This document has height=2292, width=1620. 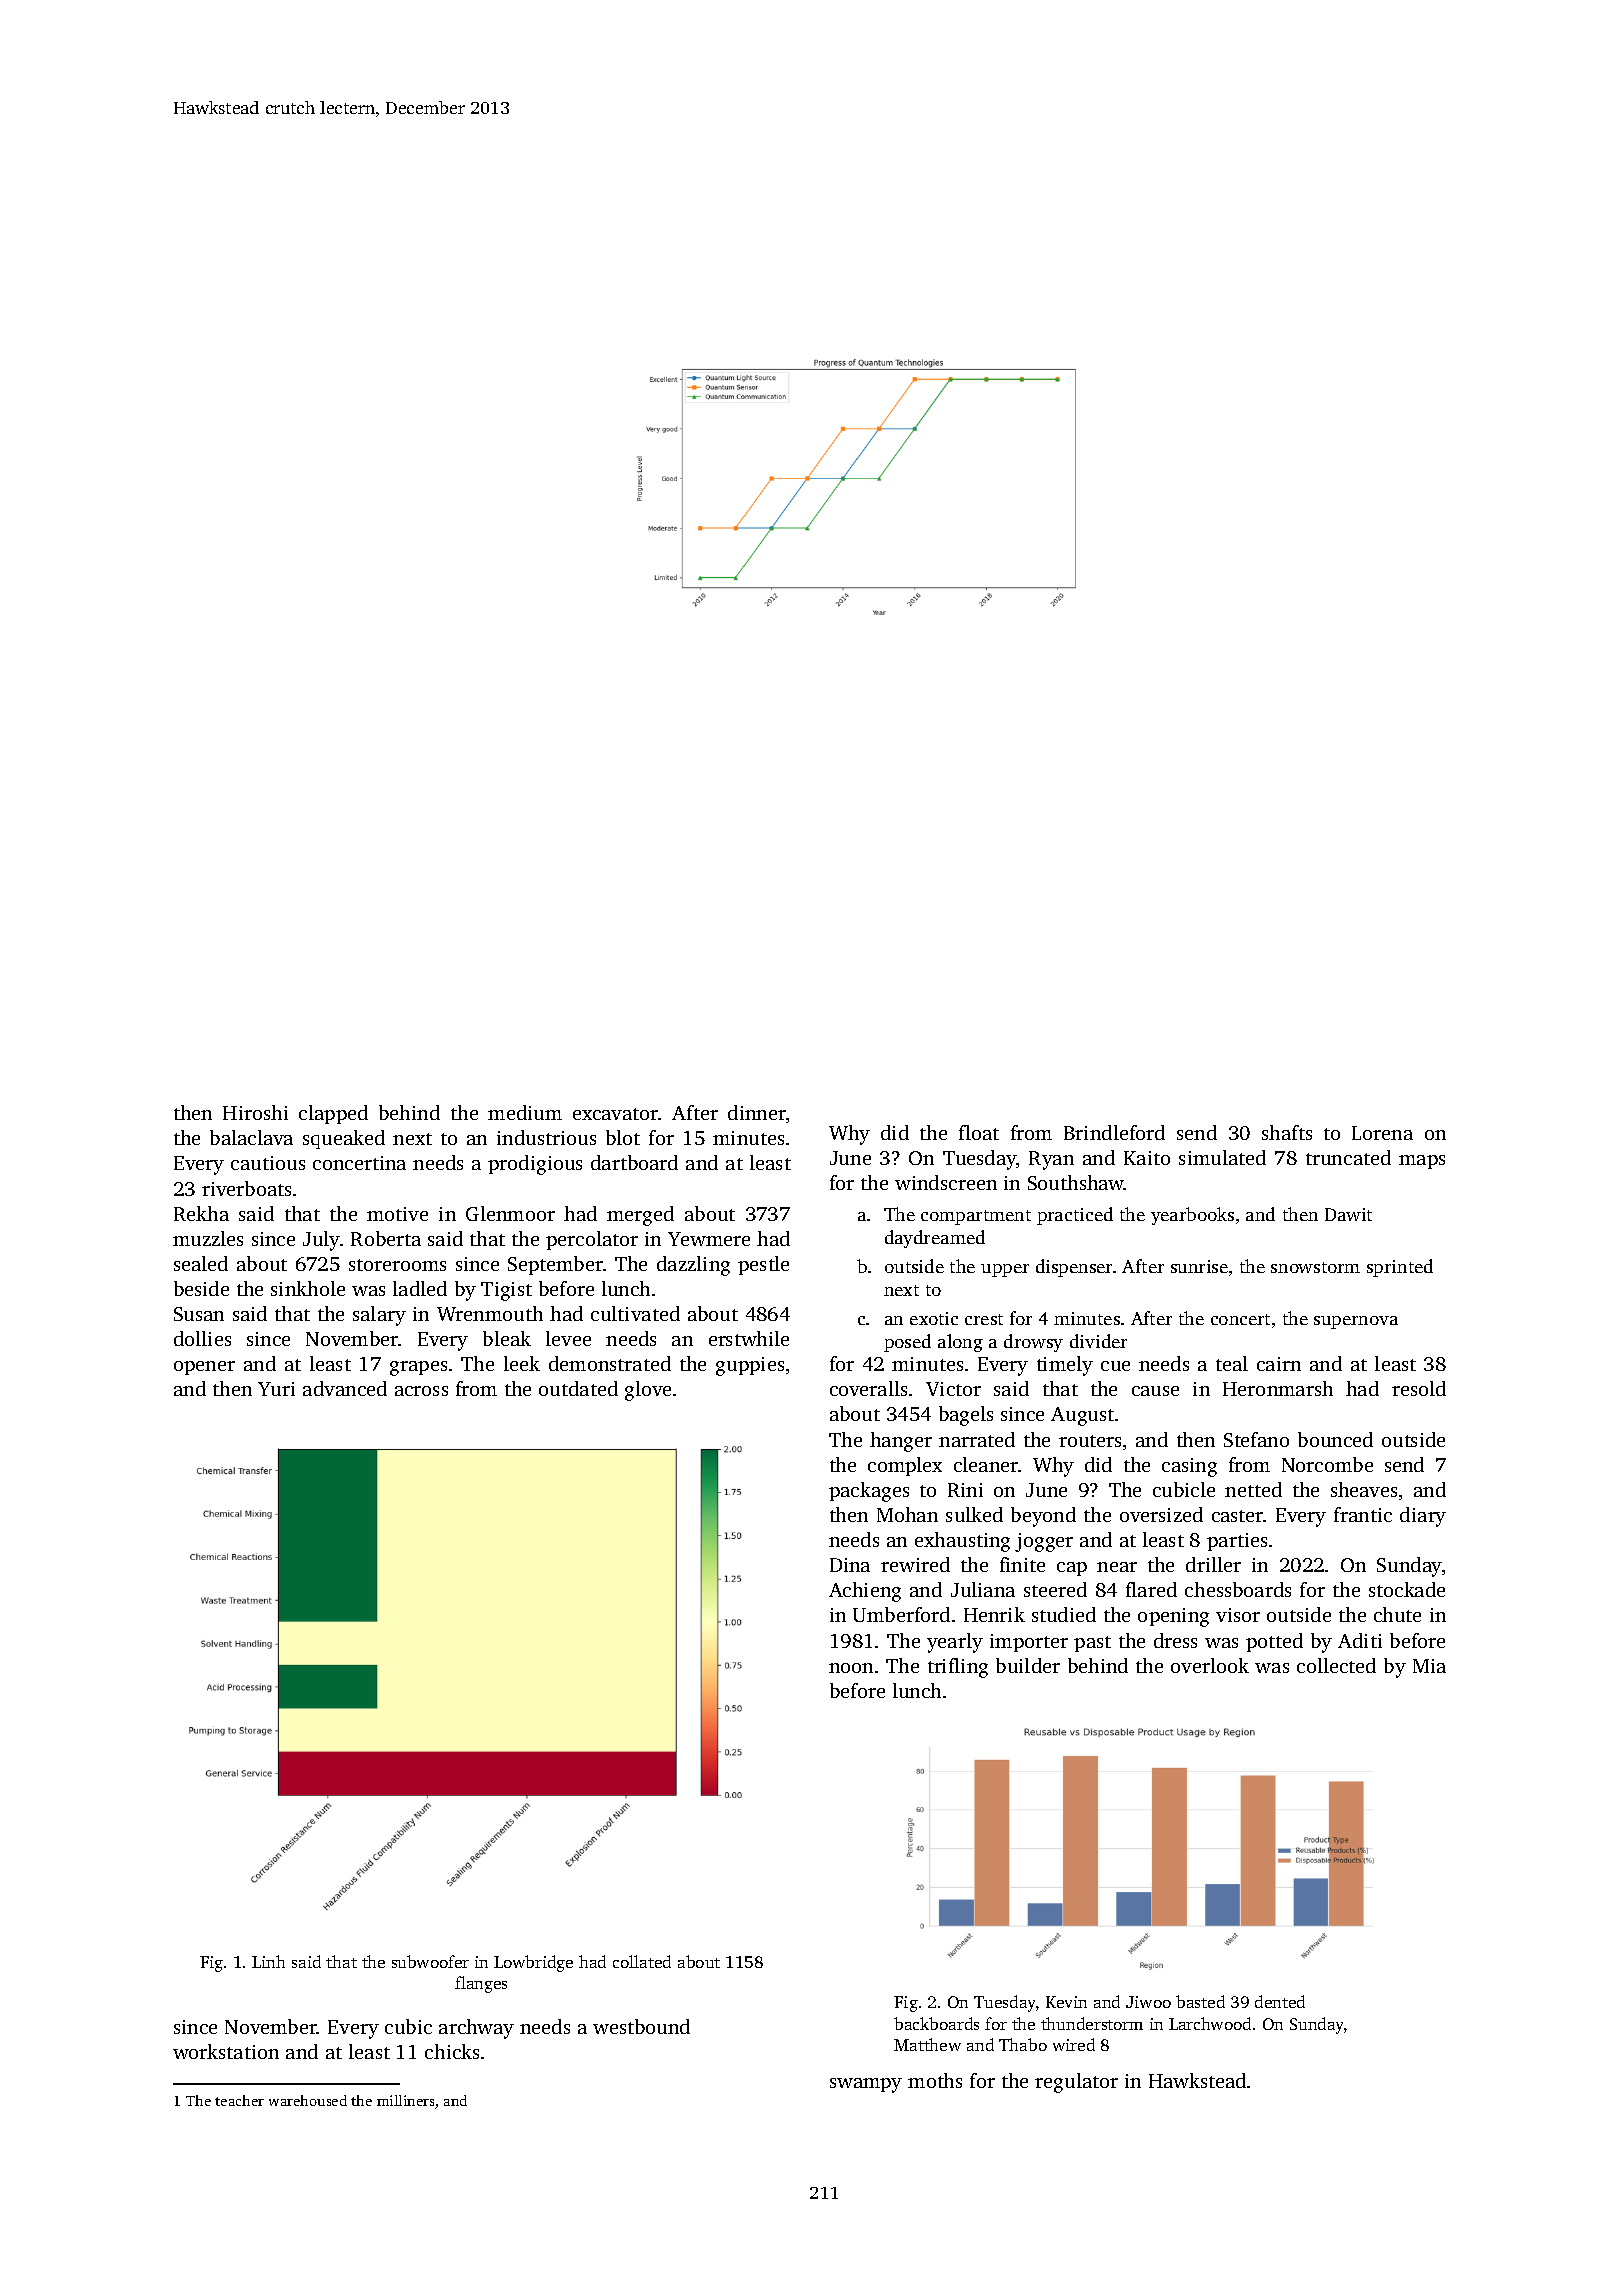 What do you see at coordinates (1364, 1489) in the document?
I see `sheaves` at bounding box center [1364, 1489].
